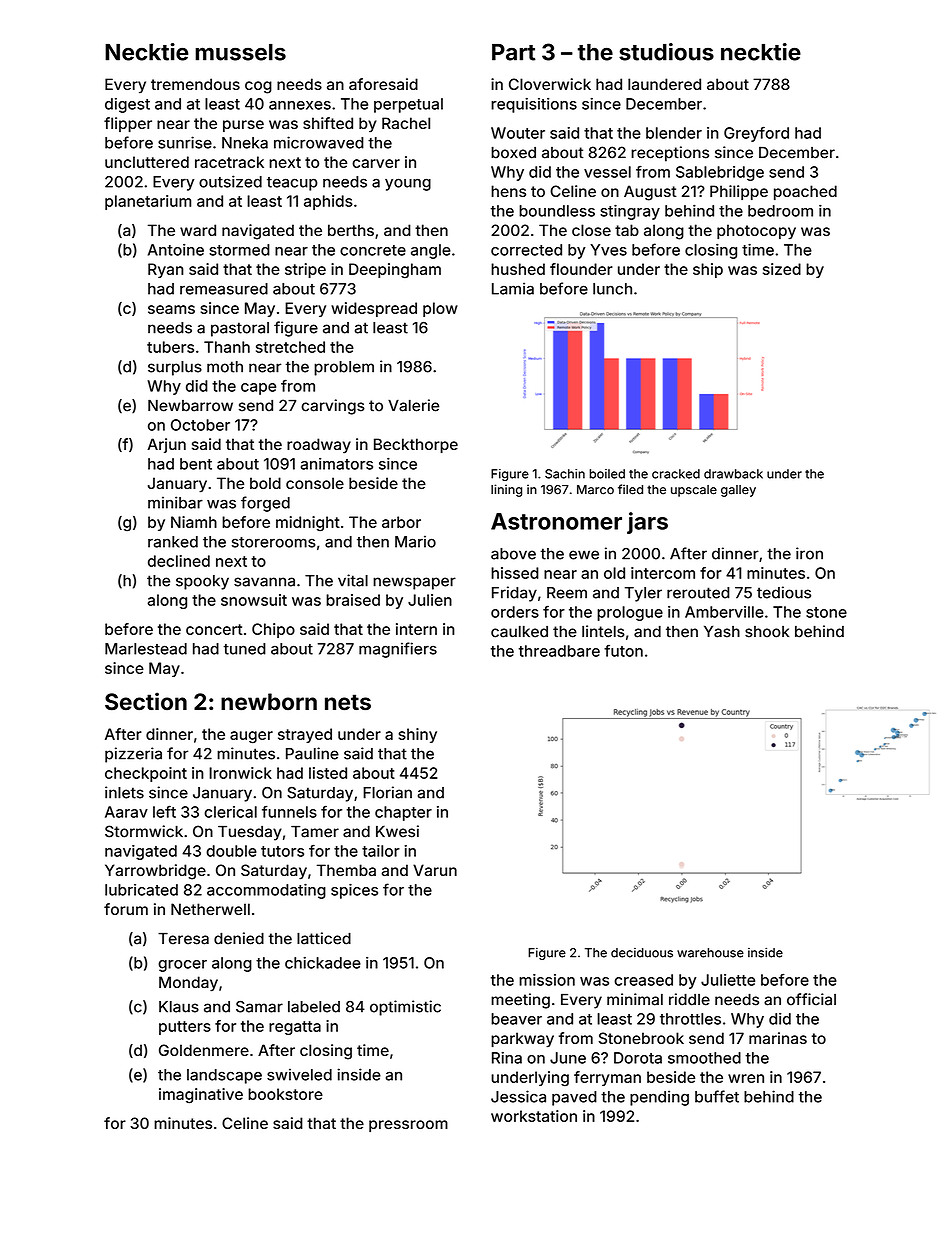 Image resolution: width=952 pixels, height=1233 pixels. What do you see at coordinates (550, 84) in the document?
I see `Cloverwick` at bounding box center [550, 84].
